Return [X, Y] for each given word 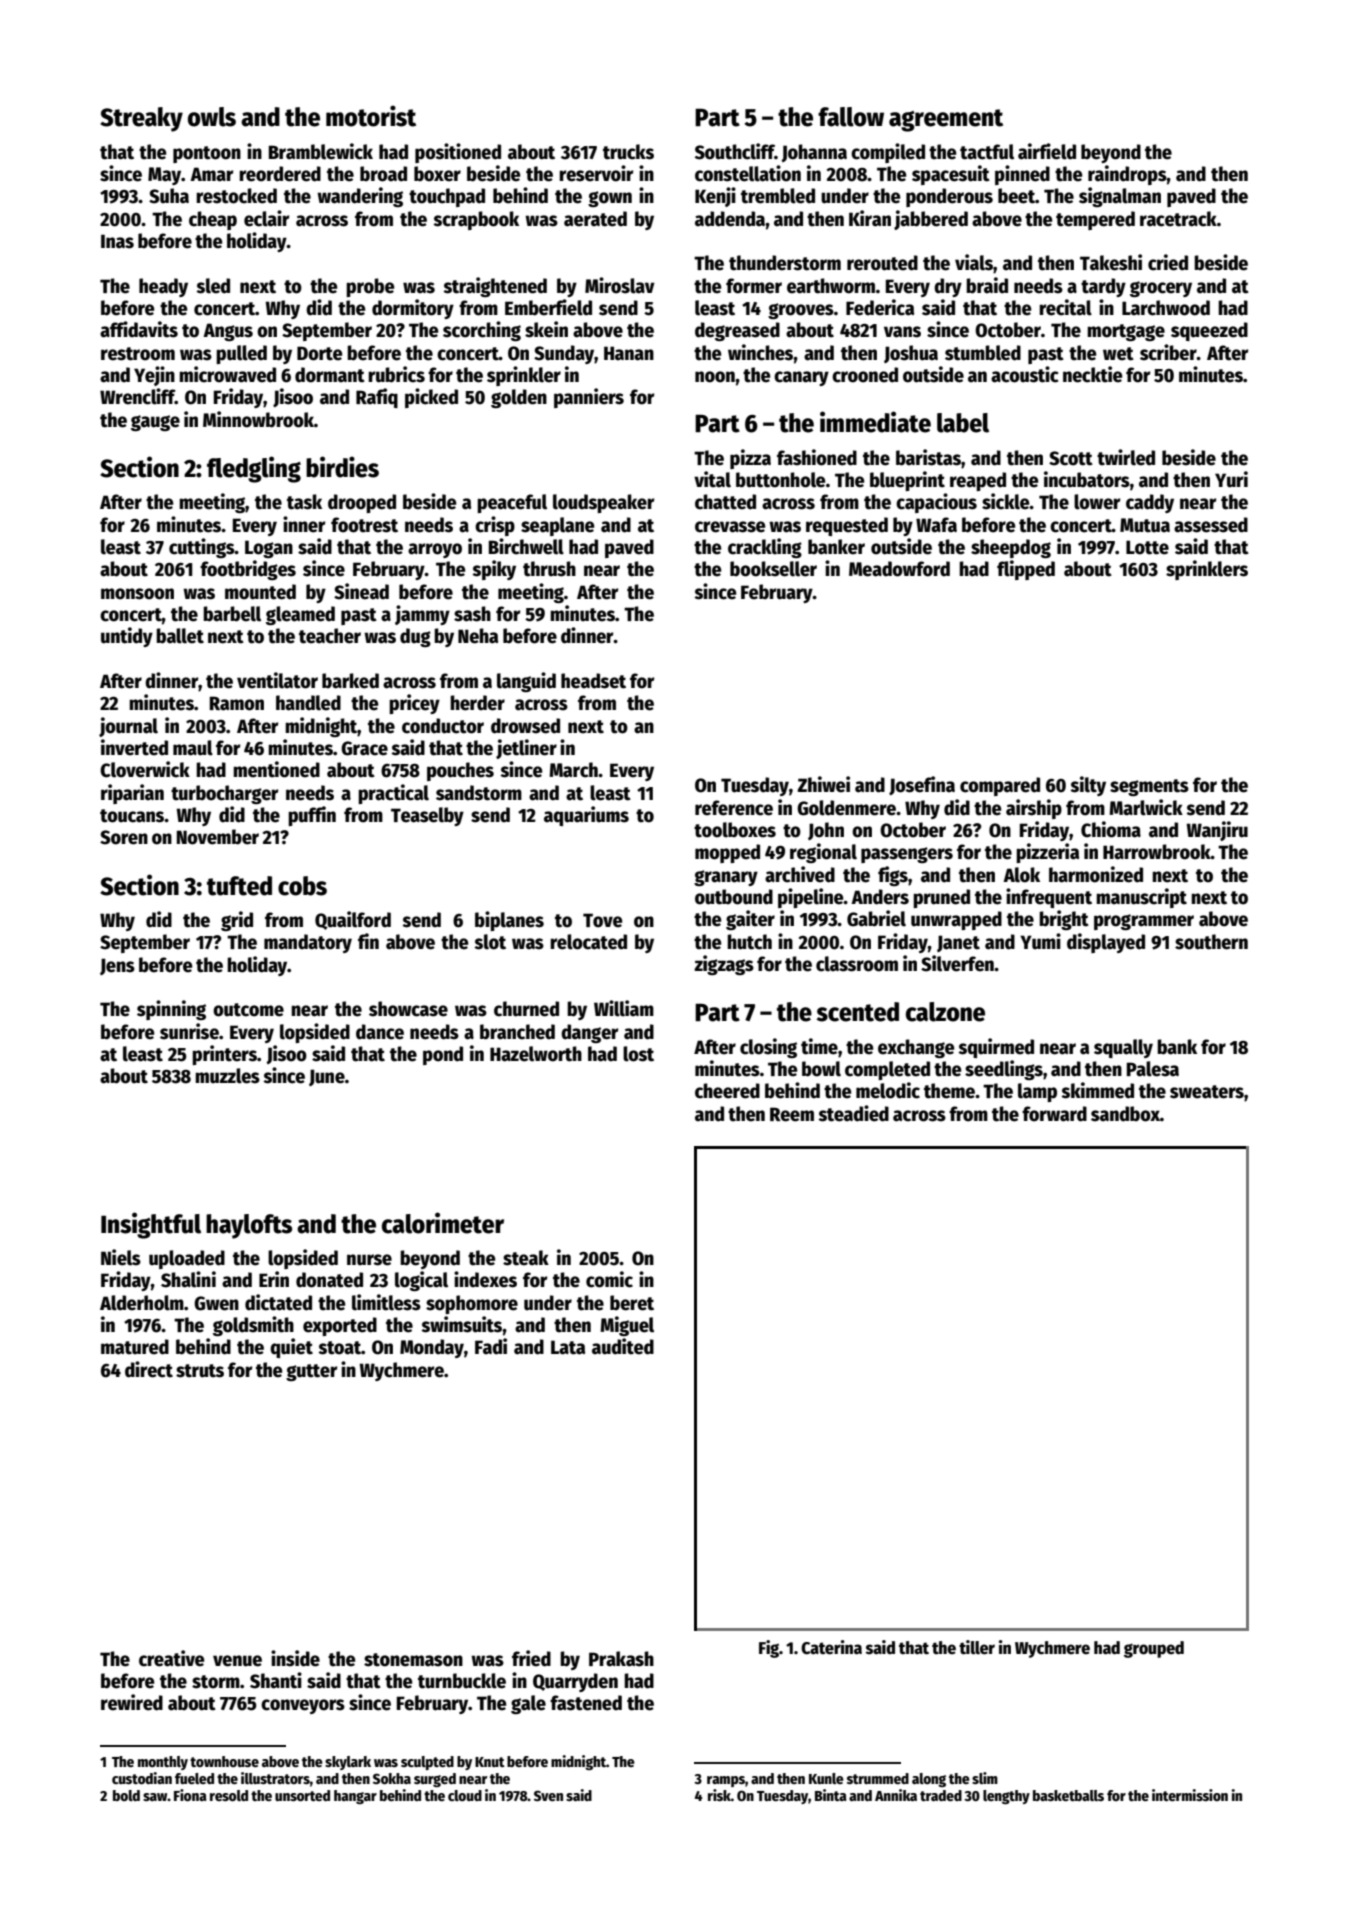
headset [593, 681]
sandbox [1125, 1114]
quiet [291, 1348]
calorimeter [443, 1223]
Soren [124, 837]
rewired [132, 1702]
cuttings [202, 548]
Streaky [141, 119]
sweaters [1207, 1092]
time [819, 1046]
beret [632, 1303]
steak [526, 1258]
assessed [1211, 525]
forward [1054, 1114]
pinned [1022, 175]
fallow [851, 117]
